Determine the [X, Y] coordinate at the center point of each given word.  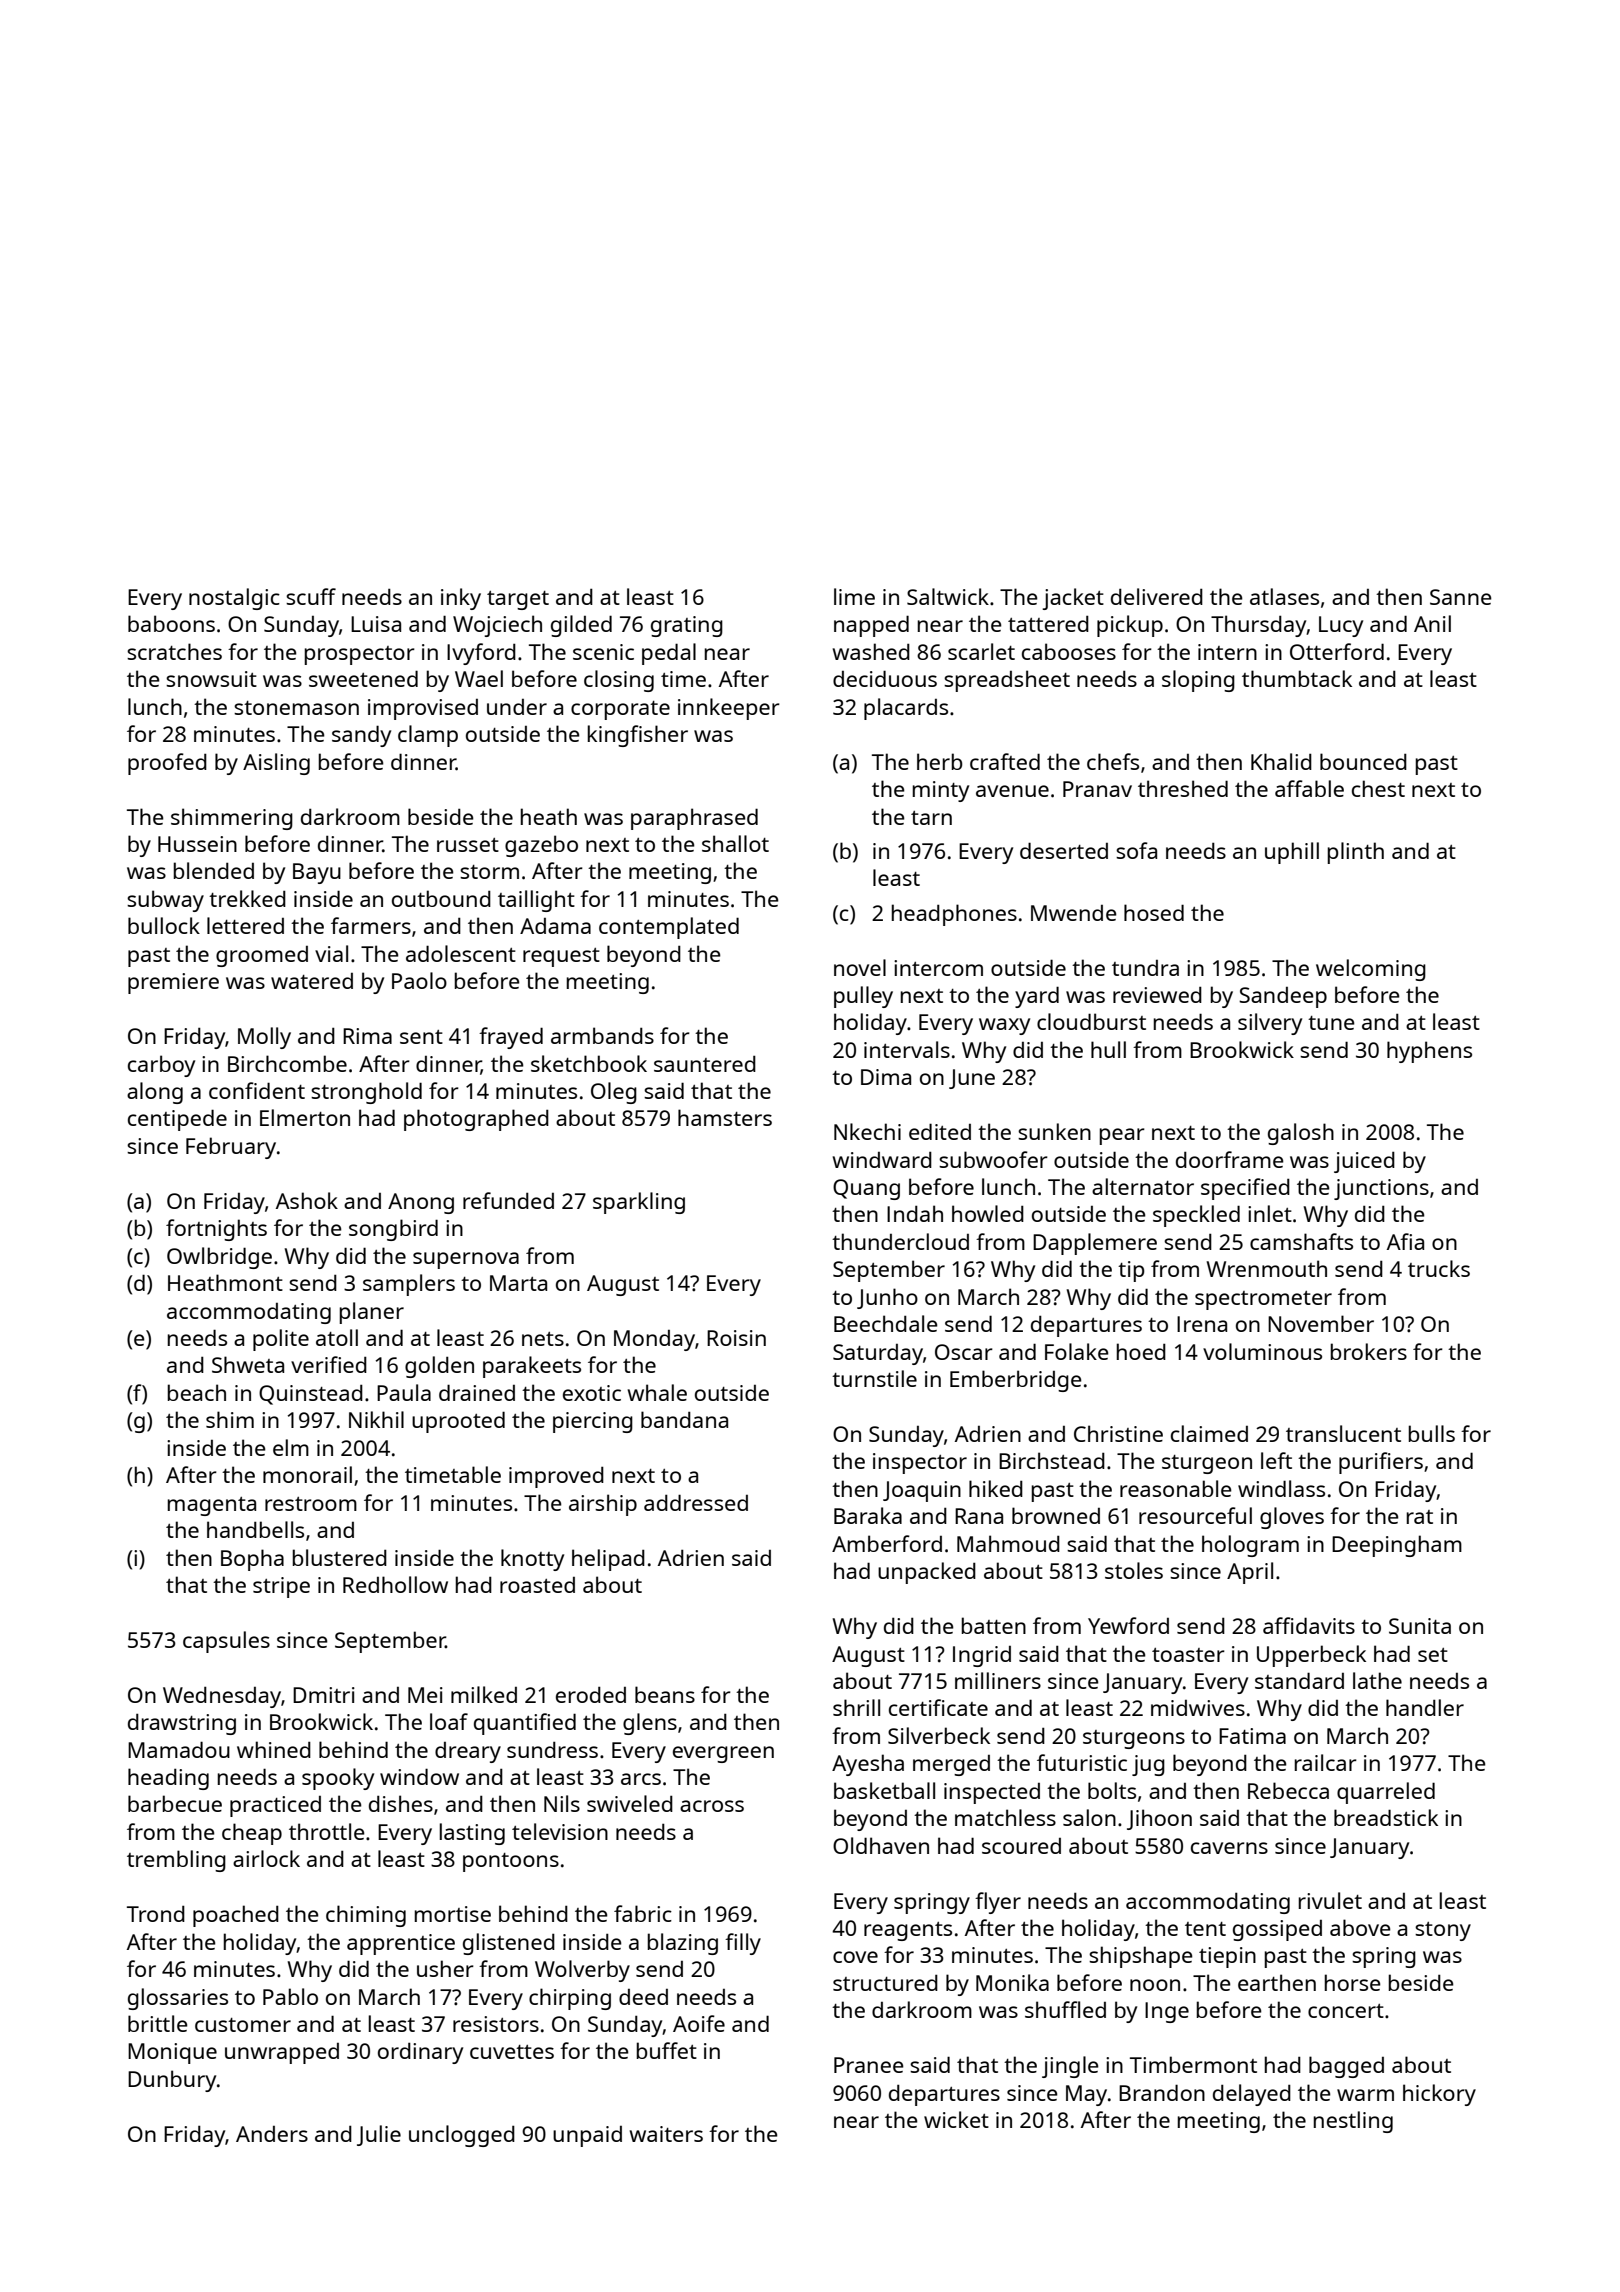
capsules [226, 1642]
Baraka [868, 1515]
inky [461, 599]
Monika [1012, 1982]
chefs [1113, 761]
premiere [173, 983]
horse [1353, 1982]
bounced [1363, 761]
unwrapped [282, 2053]
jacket [1073, 599]
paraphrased [694, 819]
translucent [1343, 1433]
